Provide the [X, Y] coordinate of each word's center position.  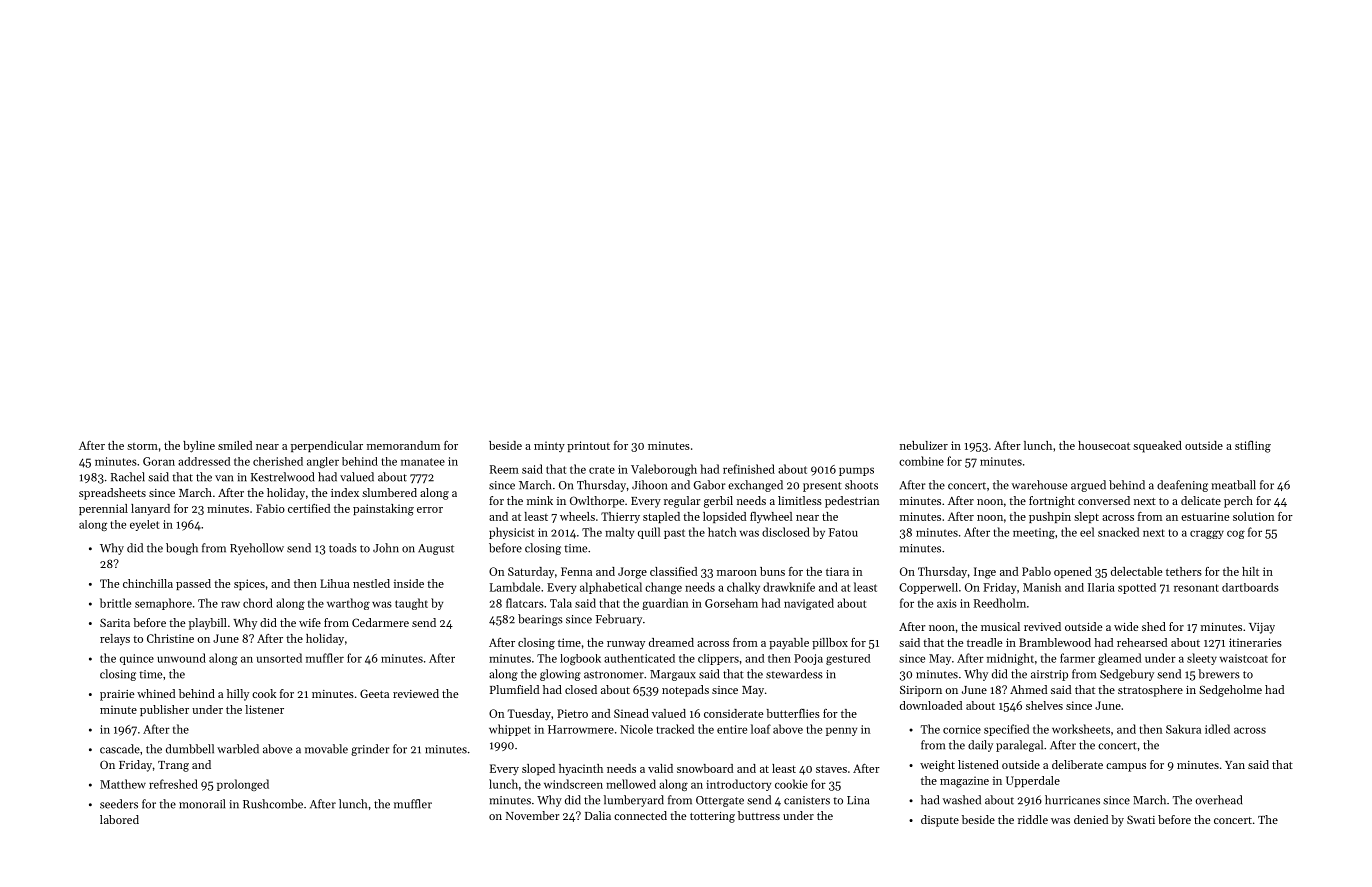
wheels [577, 516]
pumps [856, 471]
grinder [370, 750]
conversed [1104, 500]
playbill [208, 624]
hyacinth [581, 770]
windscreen [573, 784]
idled [1217, 729]
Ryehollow [257, 549]
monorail [202, 804]
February [619, 620]
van [224, 478]
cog [1236, 534]
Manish [1042, 587]
